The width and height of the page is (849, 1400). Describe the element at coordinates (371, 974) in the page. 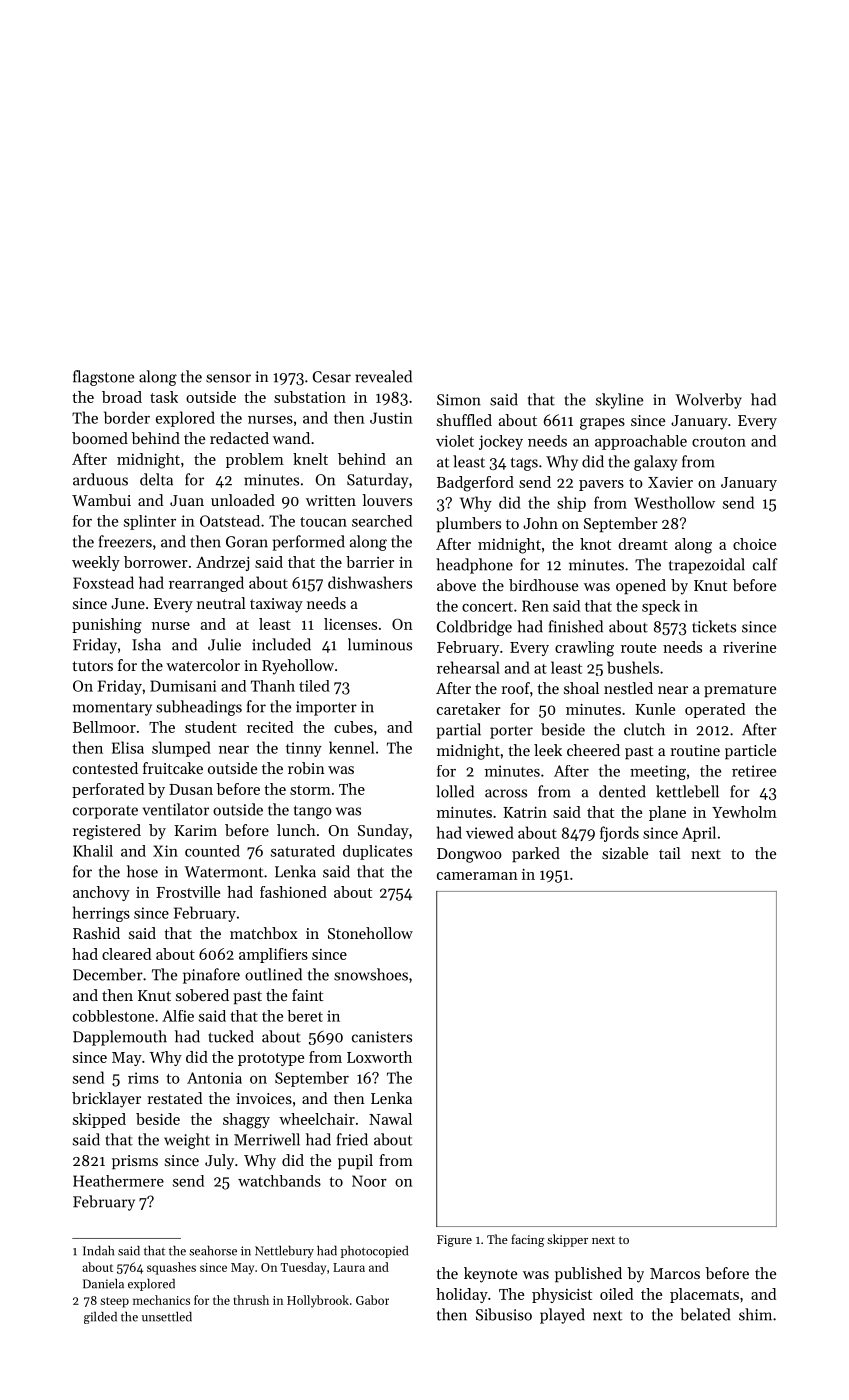

I see `snowshoes` at that location.
